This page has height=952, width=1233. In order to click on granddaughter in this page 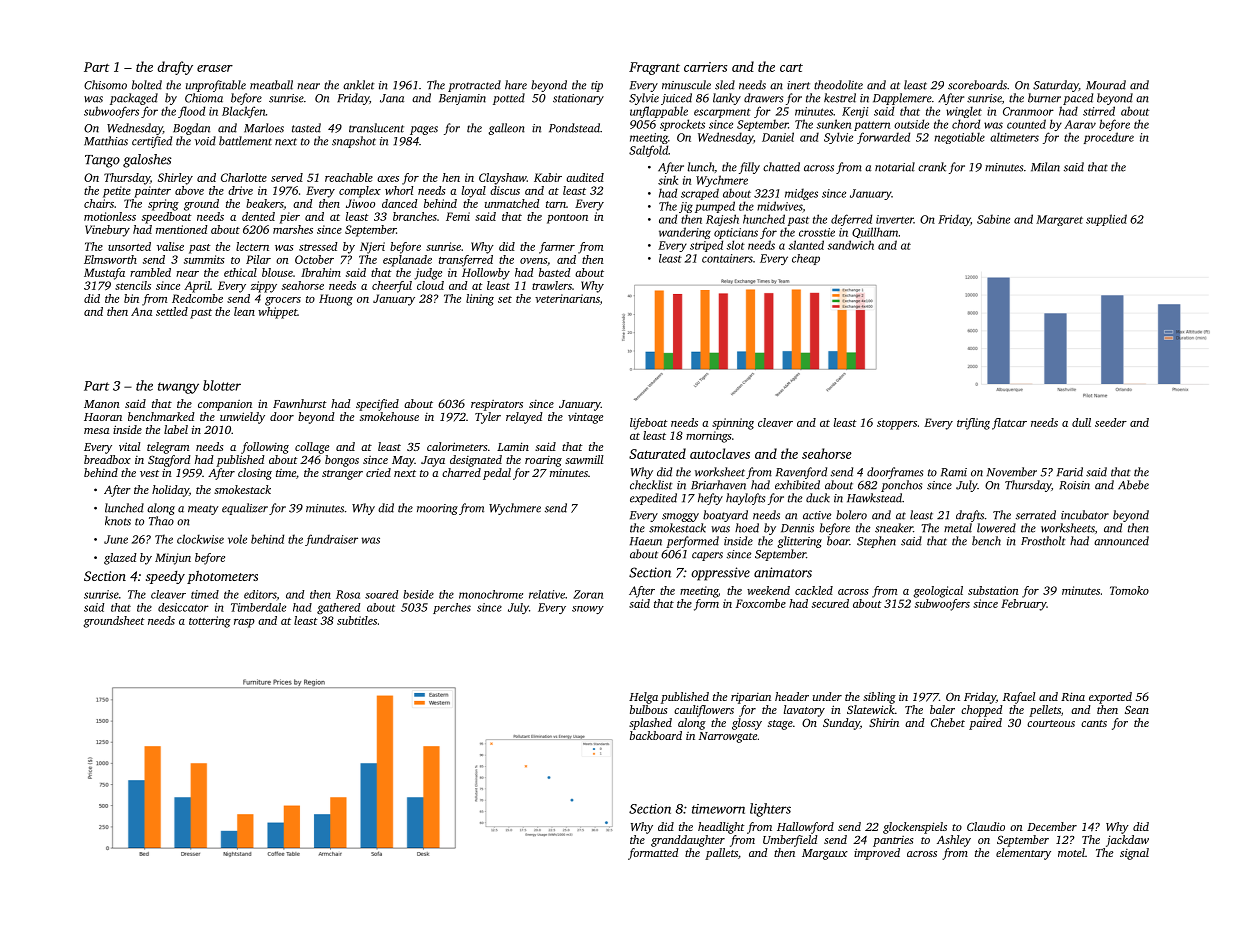, I will do `click(688, 841)`.
